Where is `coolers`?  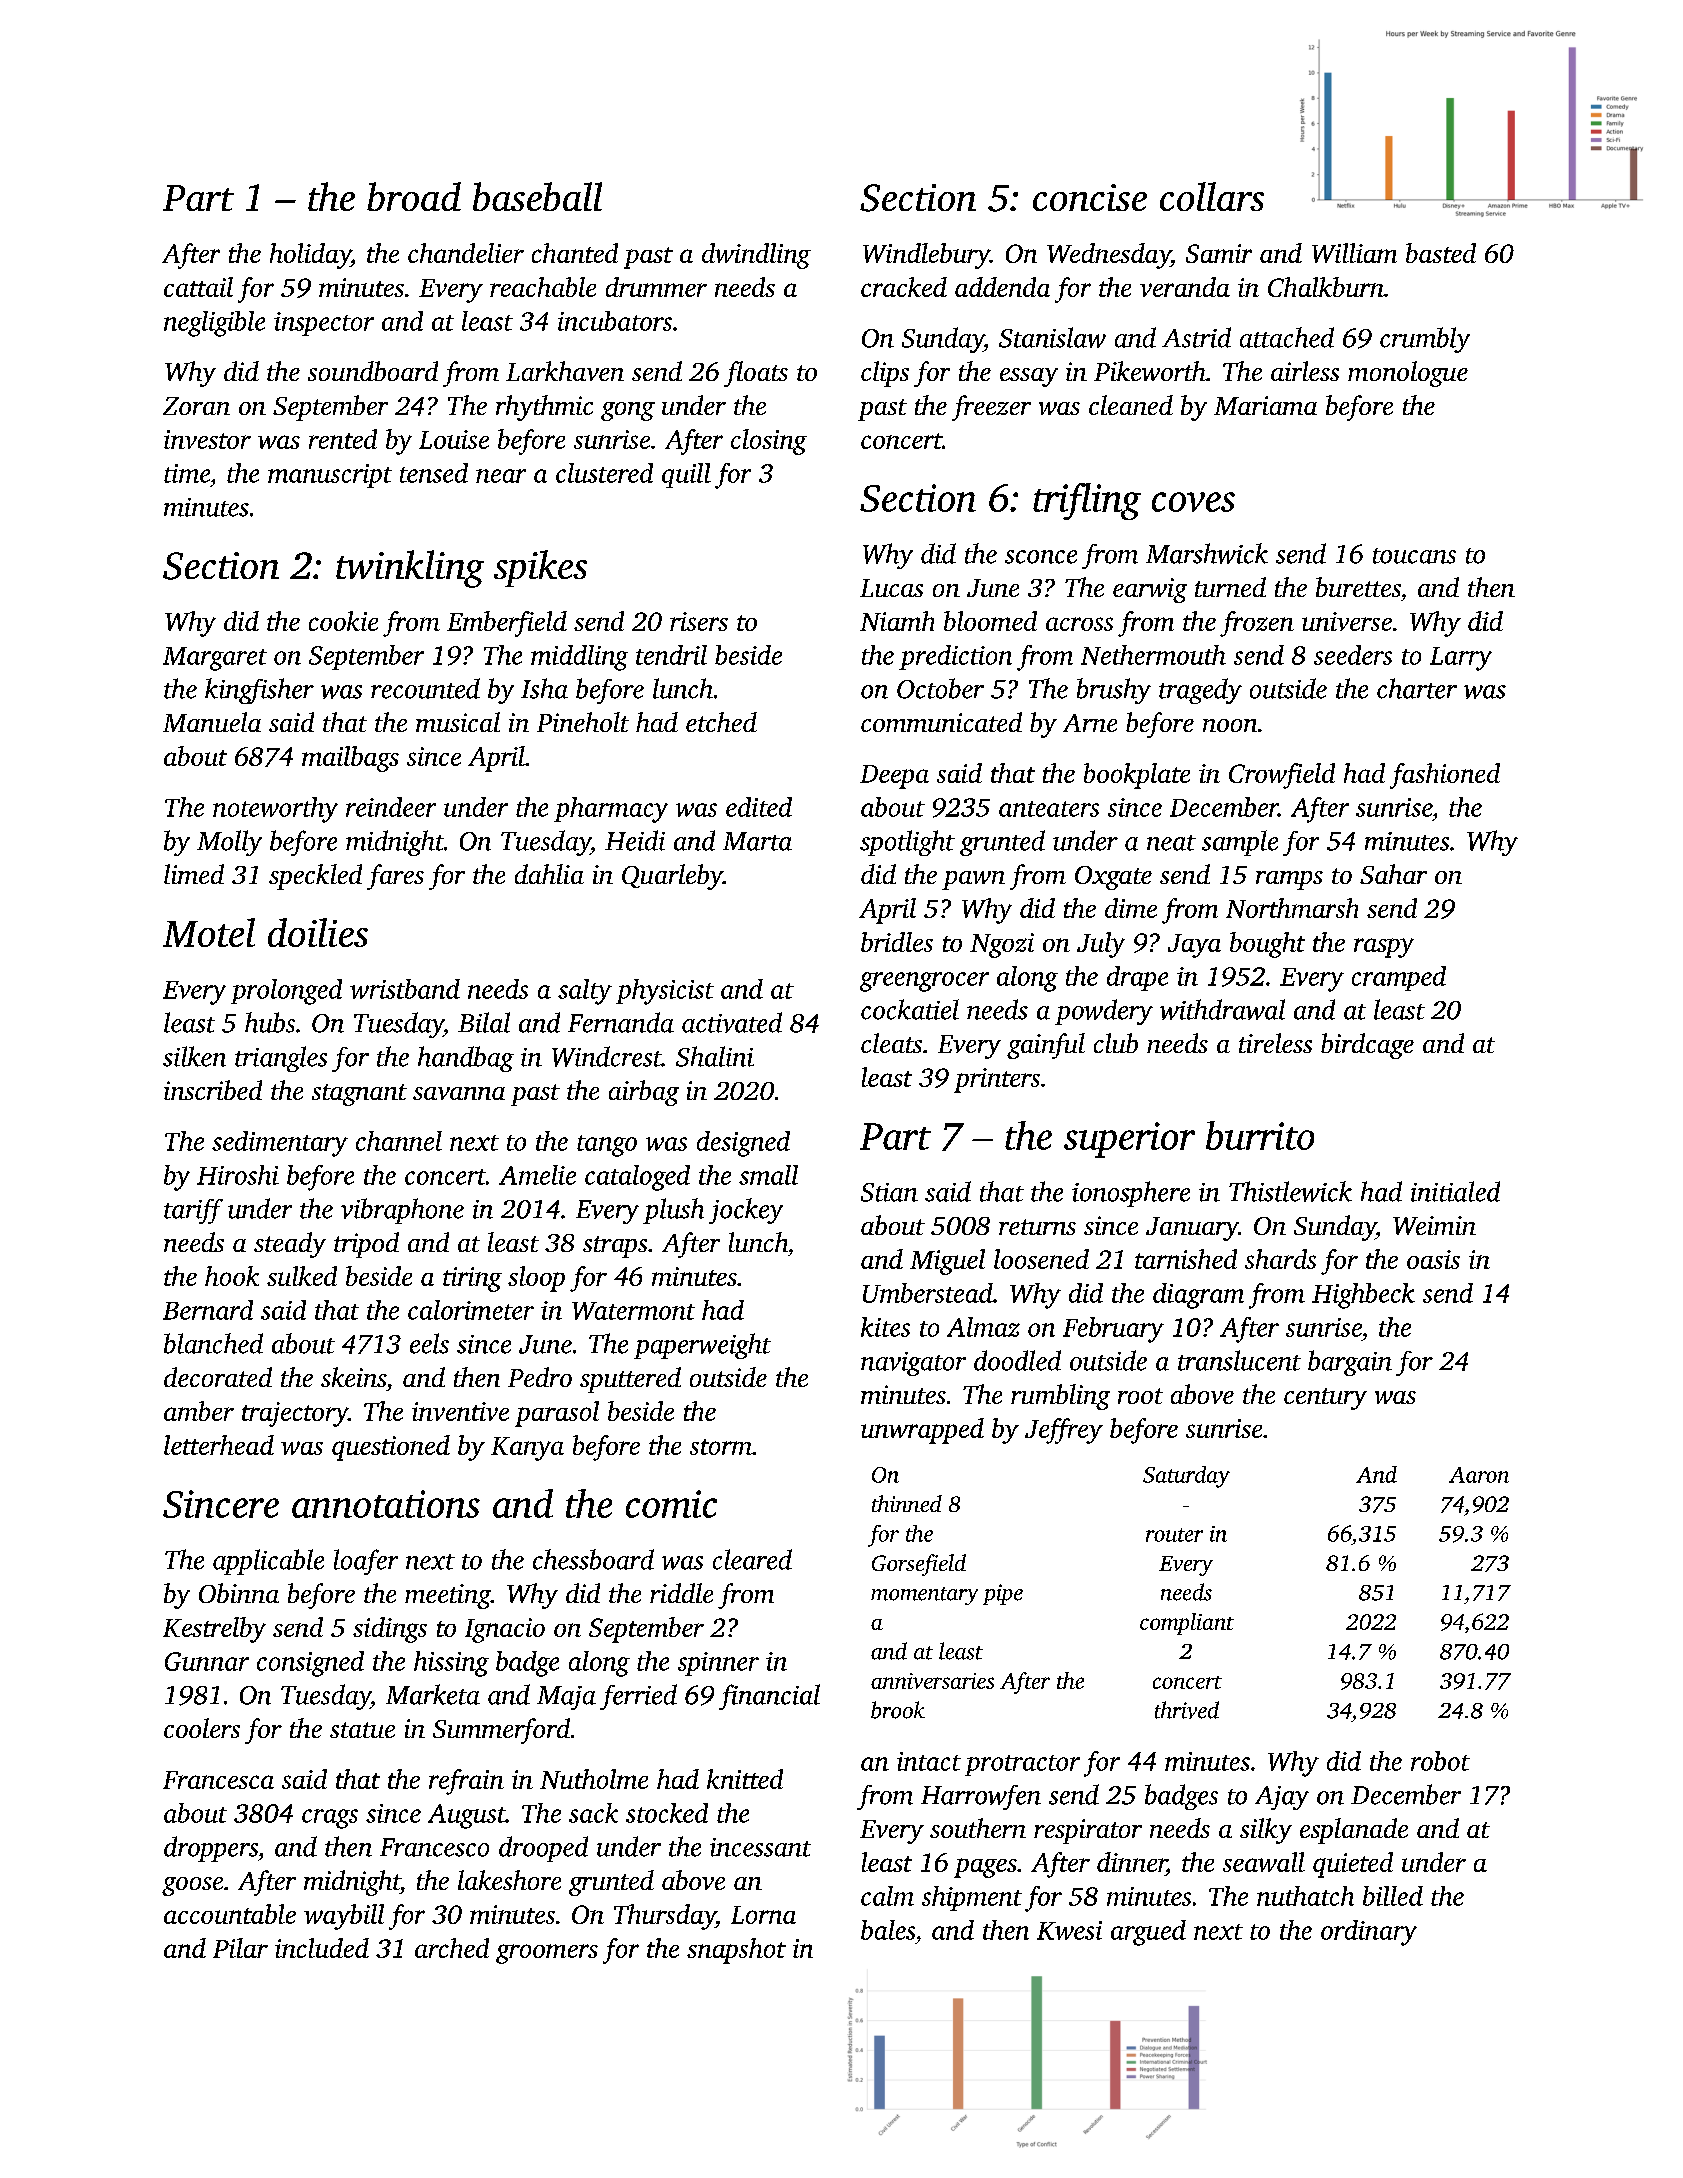
coolers is located at coordinates (202, 1728).
